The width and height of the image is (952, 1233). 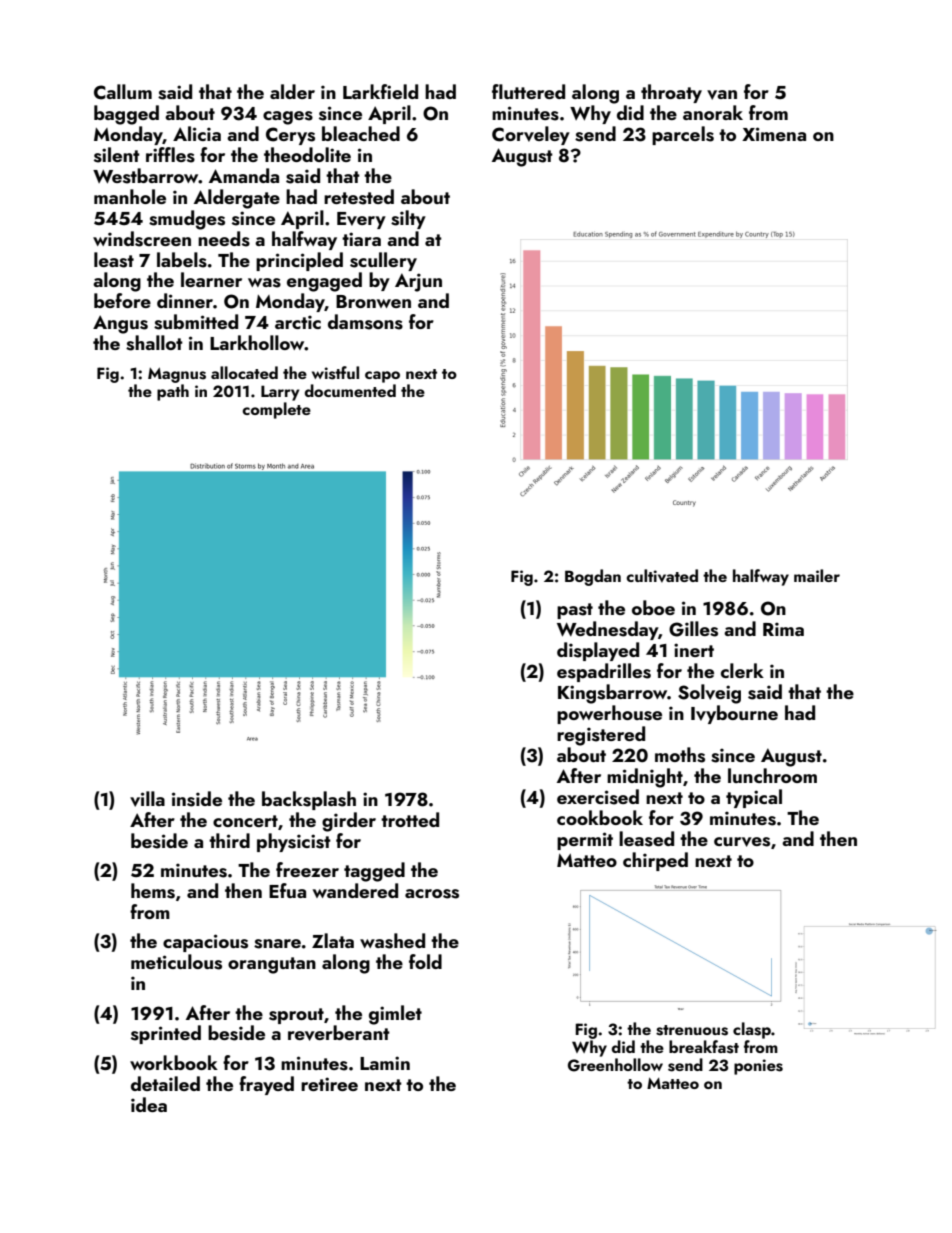 I want to click on curves, so click(x=742, y=842).
